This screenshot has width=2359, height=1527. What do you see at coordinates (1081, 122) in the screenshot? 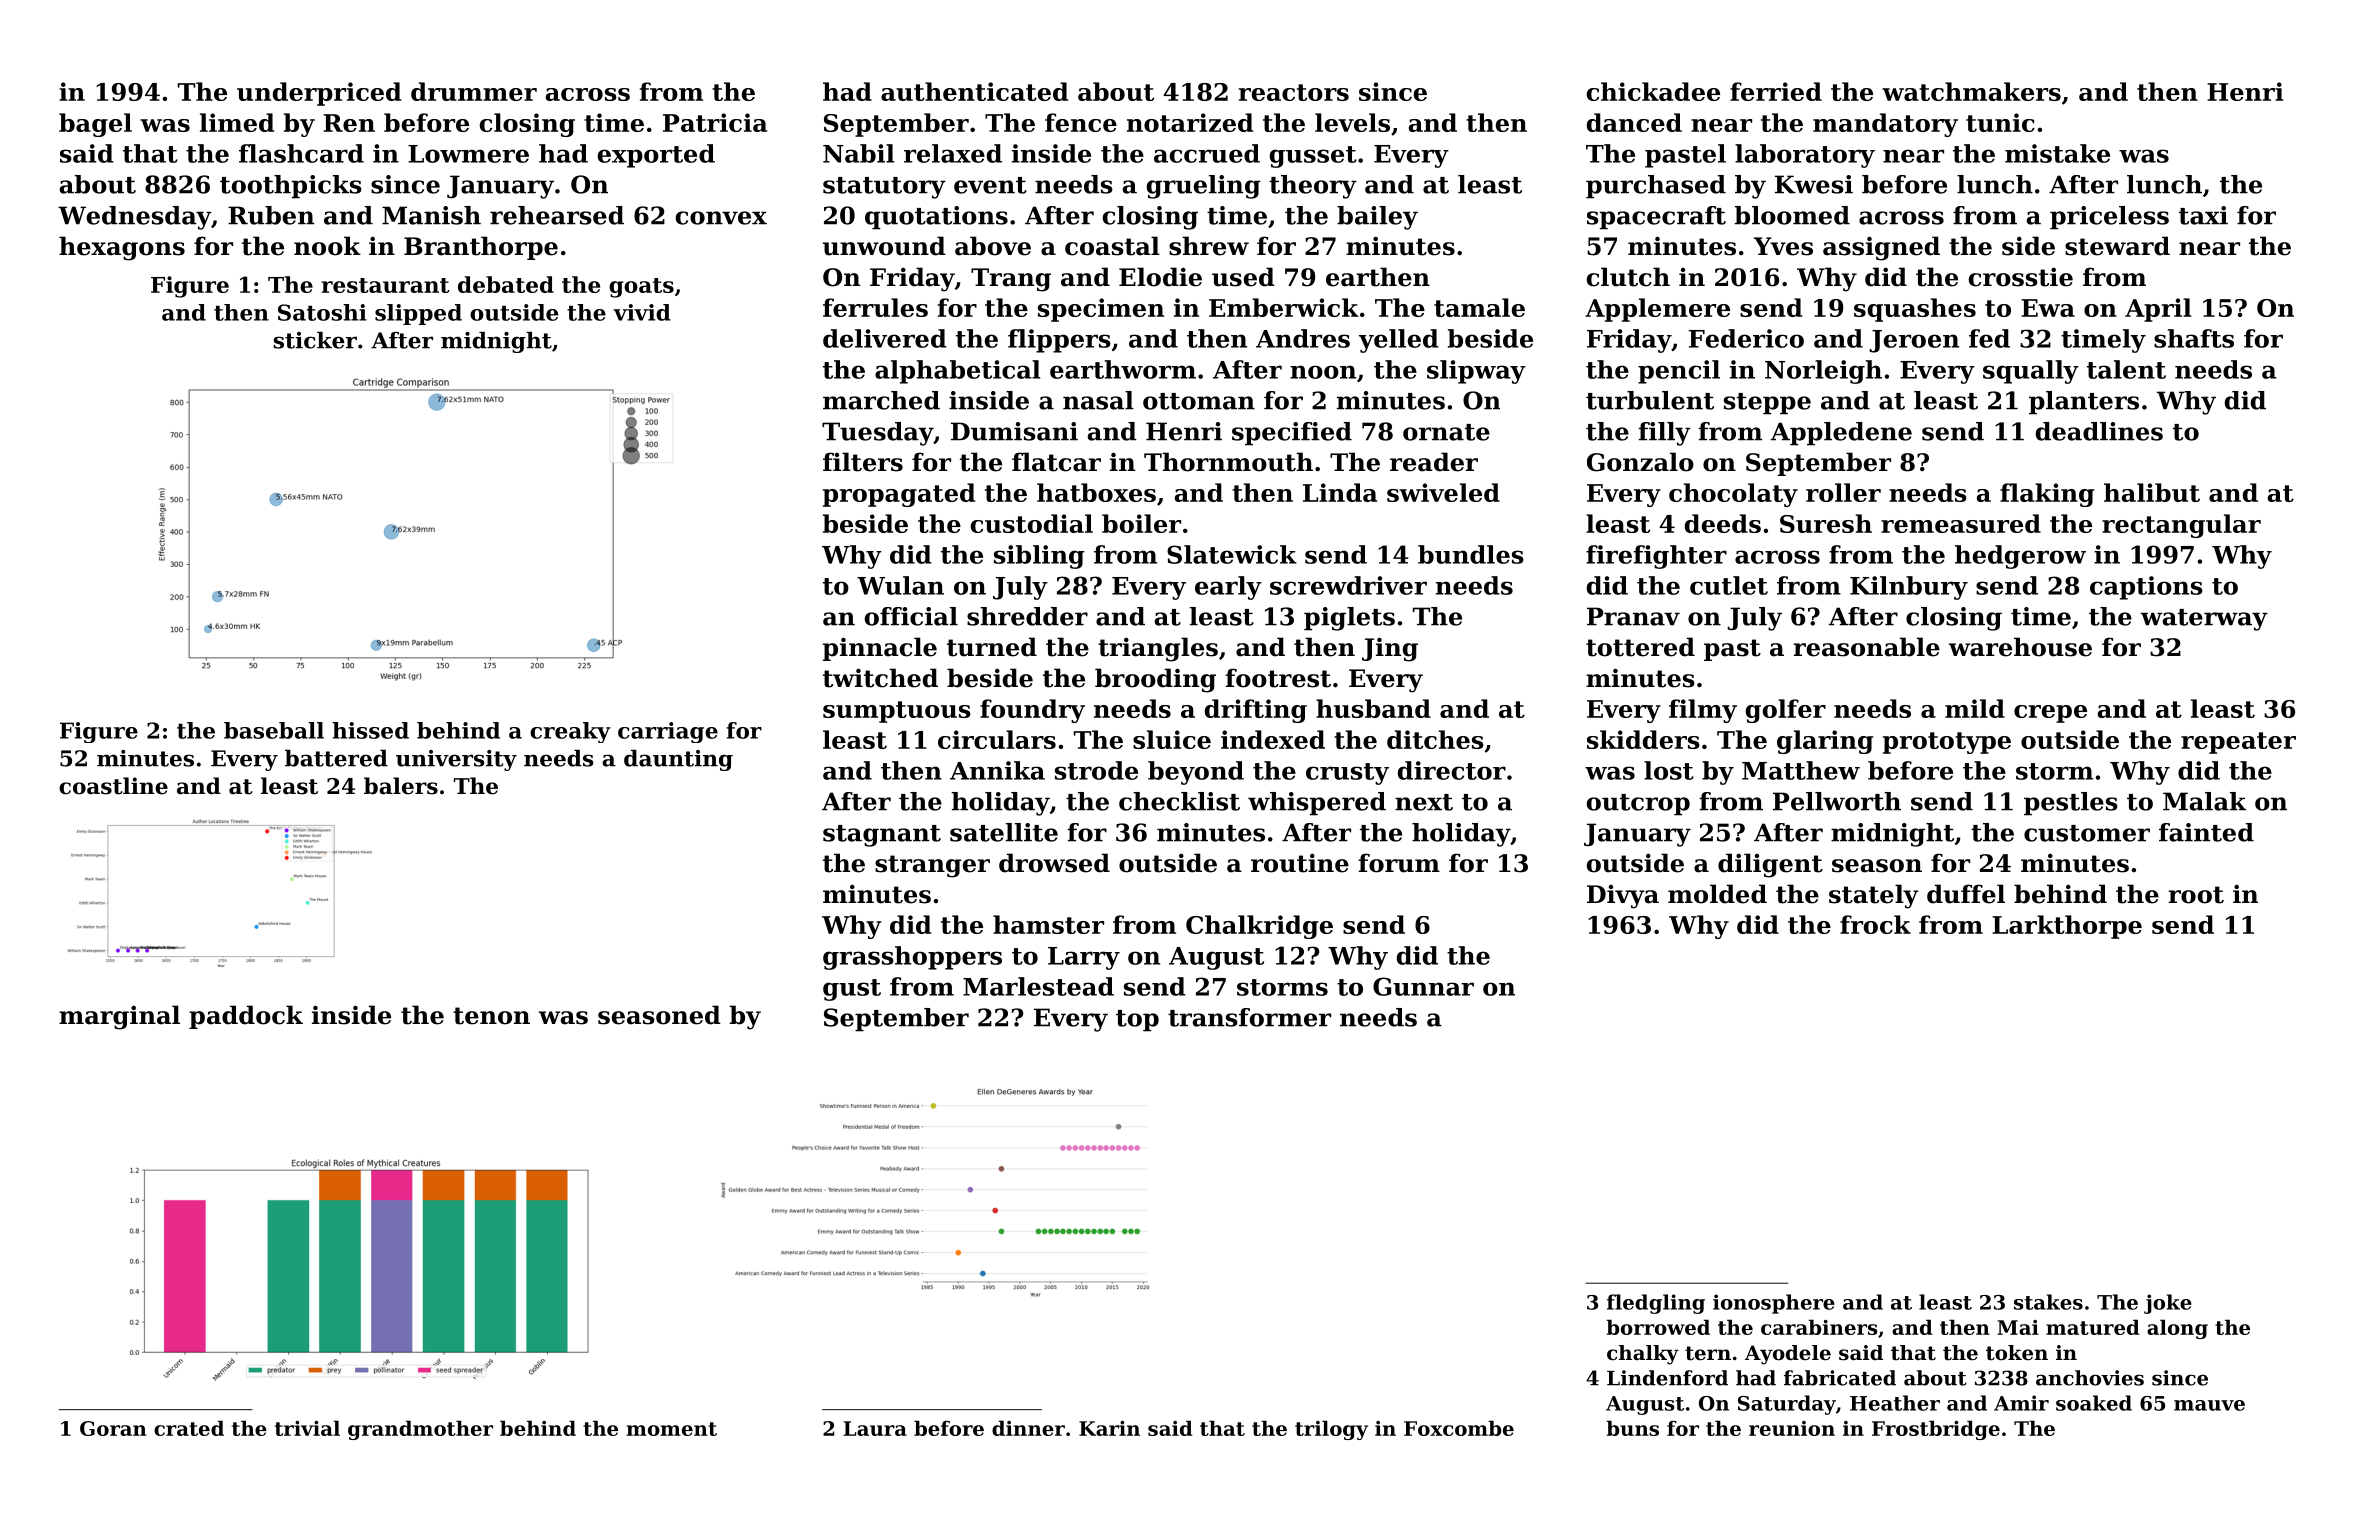
I see `fence` at bounding box center [1081, 122].
